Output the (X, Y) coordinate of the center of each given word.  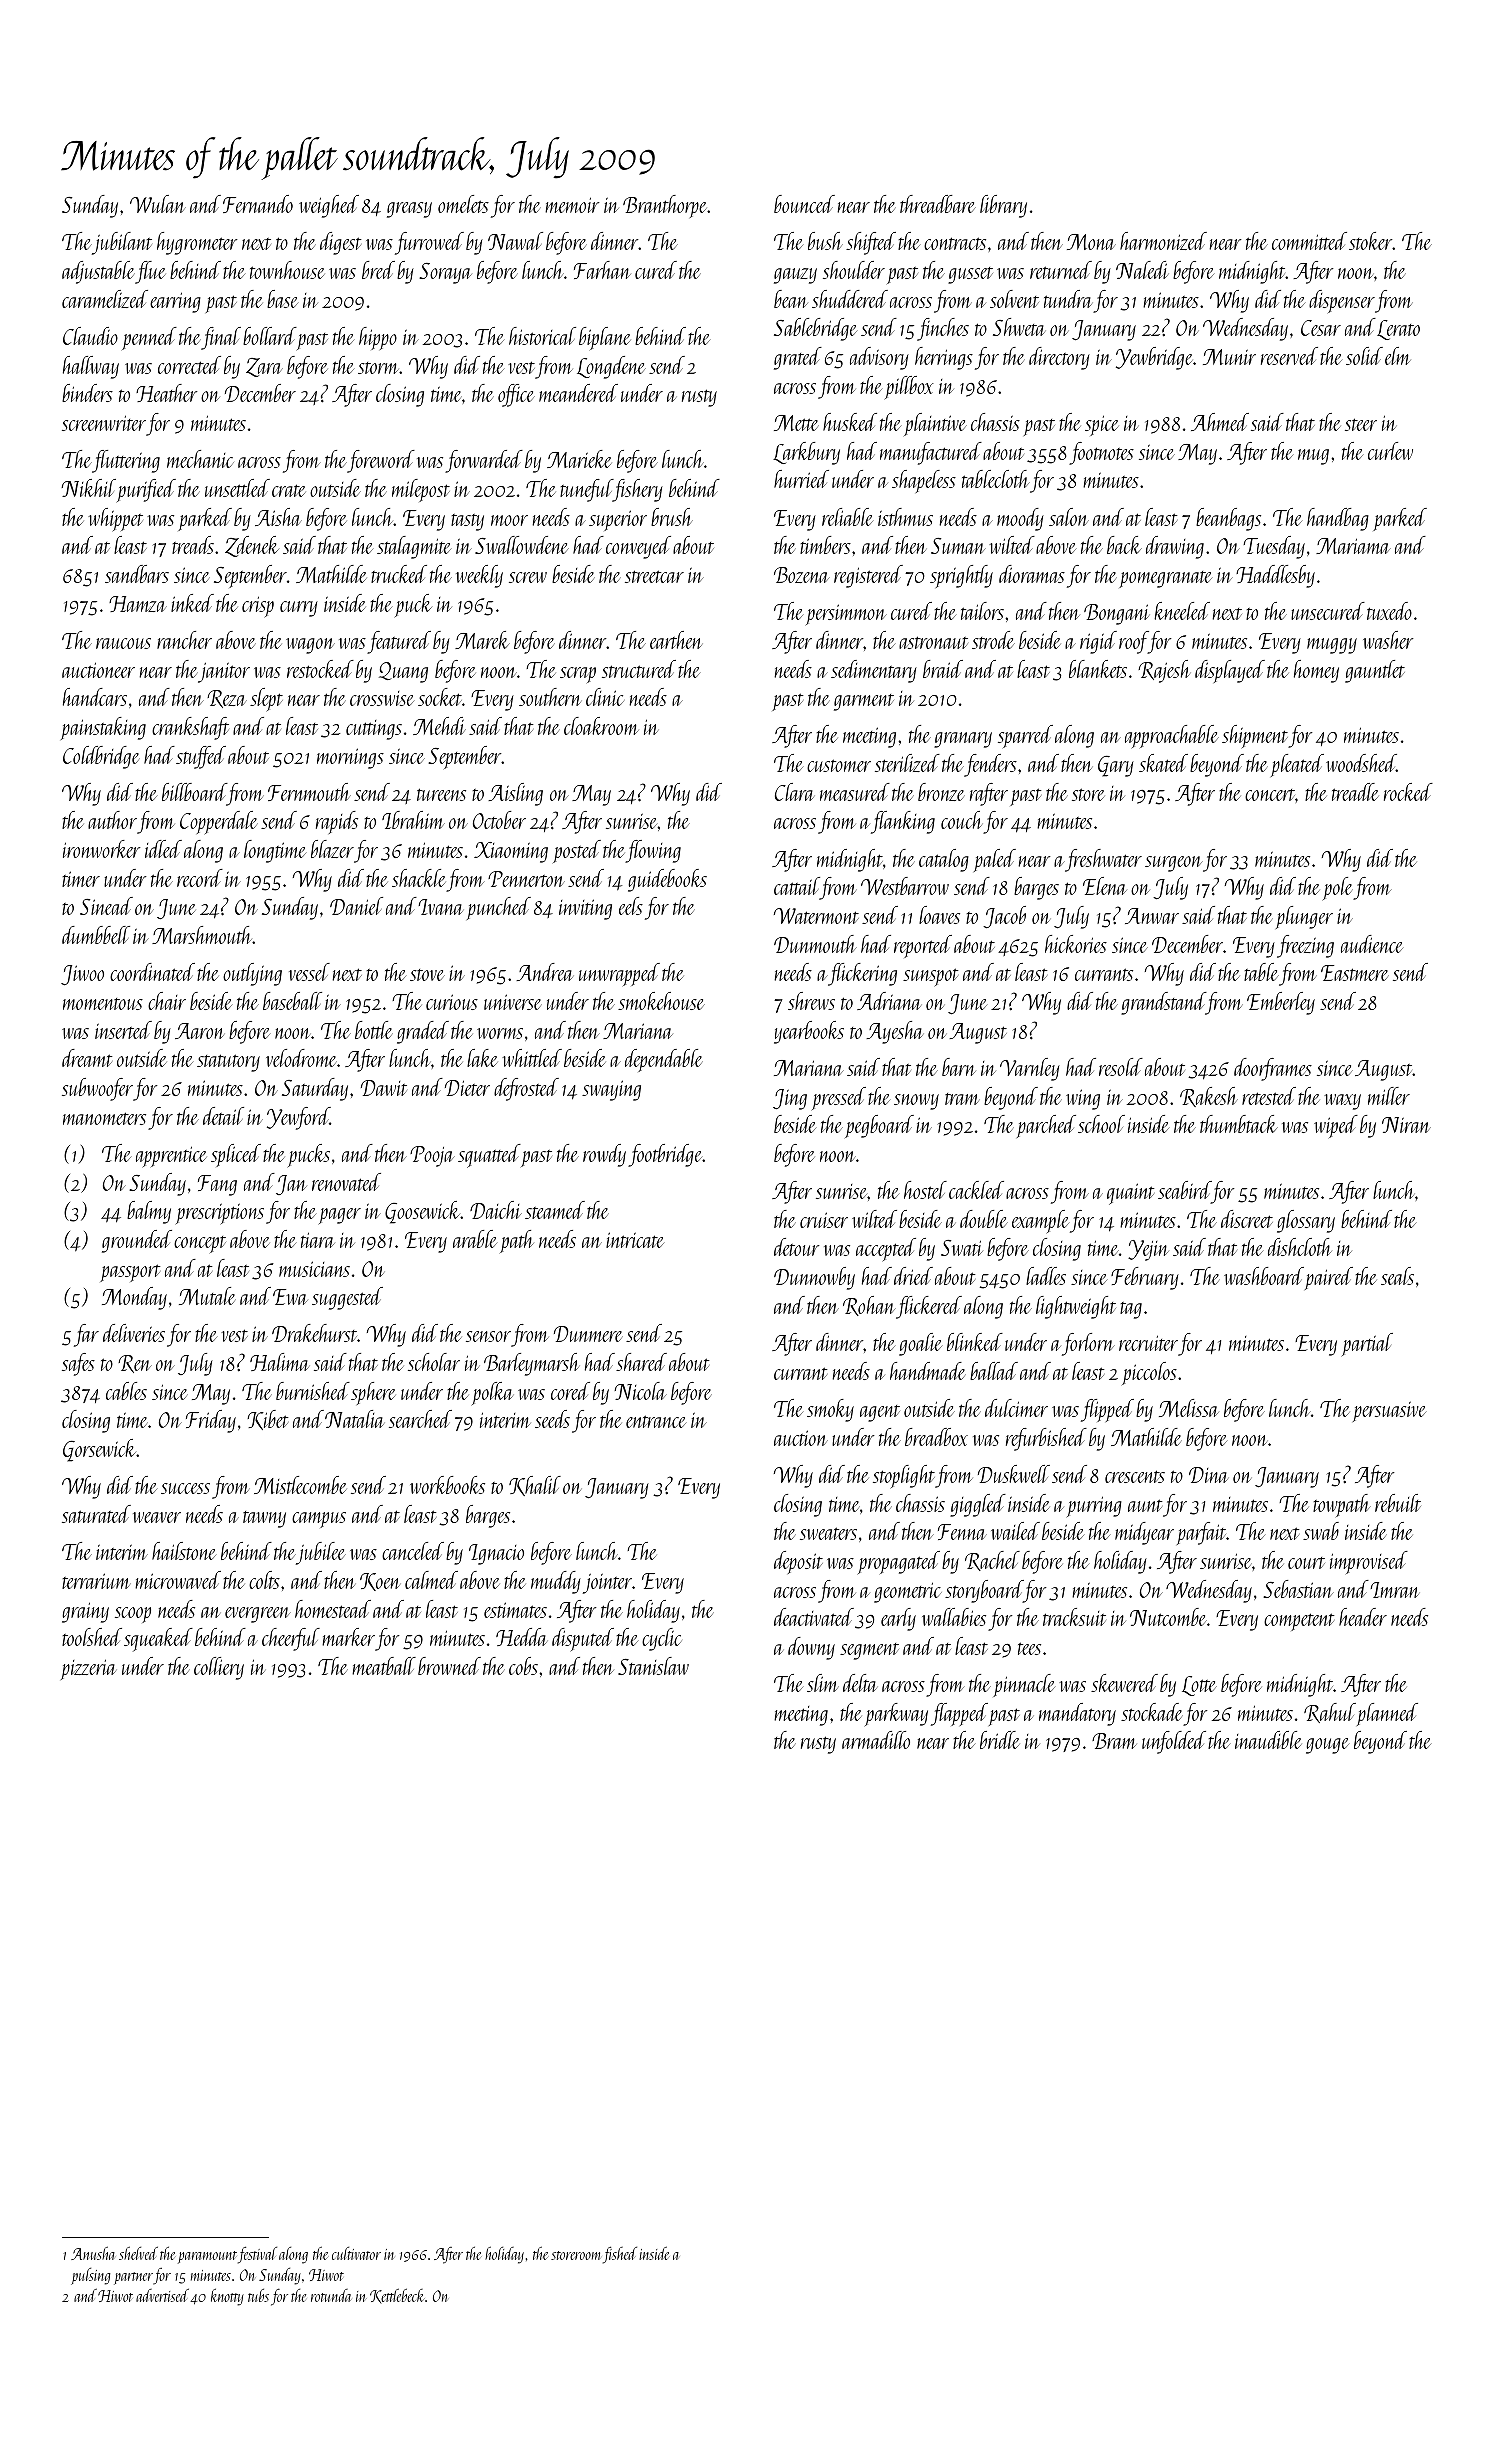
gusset (970, 275)
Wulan (158, 204)
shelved (138, 2253)
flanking (903, 822)
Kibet (268, 1420)
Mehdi (439, 726)
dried (913, 1276)
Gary (1116, 766)
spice (1102, 425)
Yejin (1148, 1250)
